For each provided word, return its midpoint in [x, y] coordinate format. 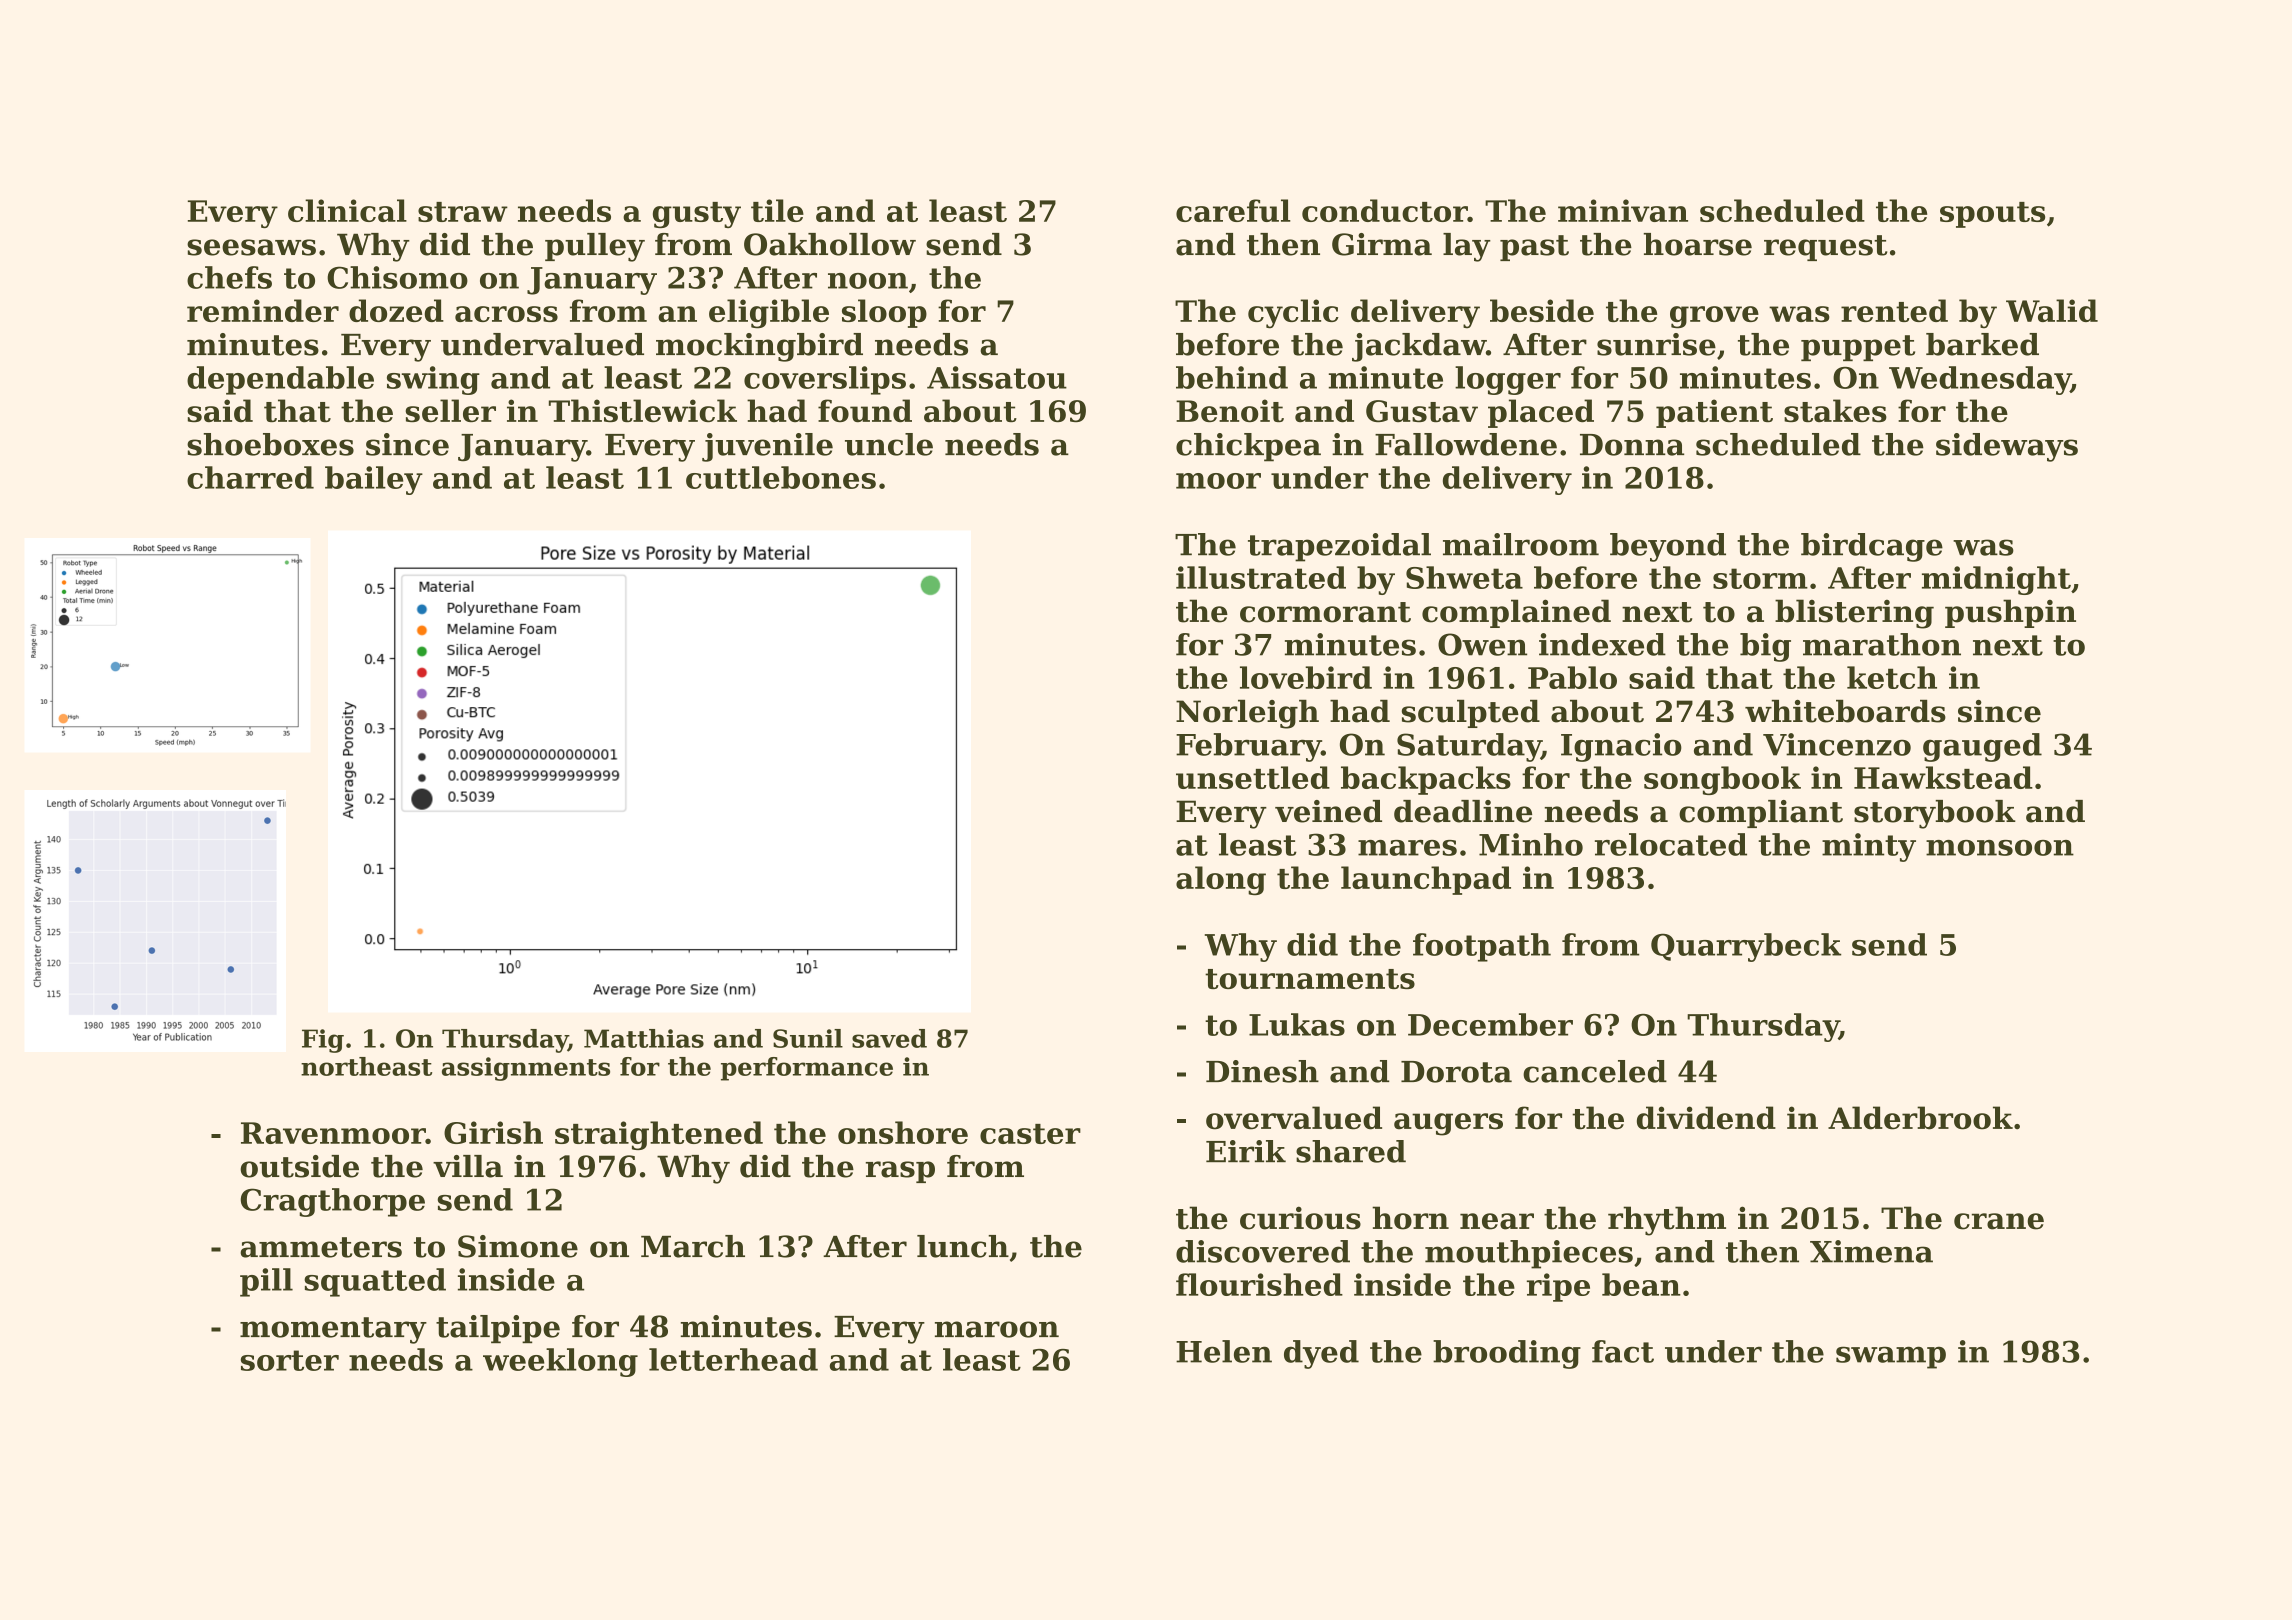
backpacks [1426, 780]
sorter [290, 1360]
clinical [347, 210]
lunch [963, 1246]
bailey [374, 480]
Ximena [1871, 1251]
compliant [1761, 814]
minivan [1623, 210]
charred [250, 477]
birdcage [1872, 547]
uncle [889, 444]
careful [1233, 210]
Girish [493, 1132]
